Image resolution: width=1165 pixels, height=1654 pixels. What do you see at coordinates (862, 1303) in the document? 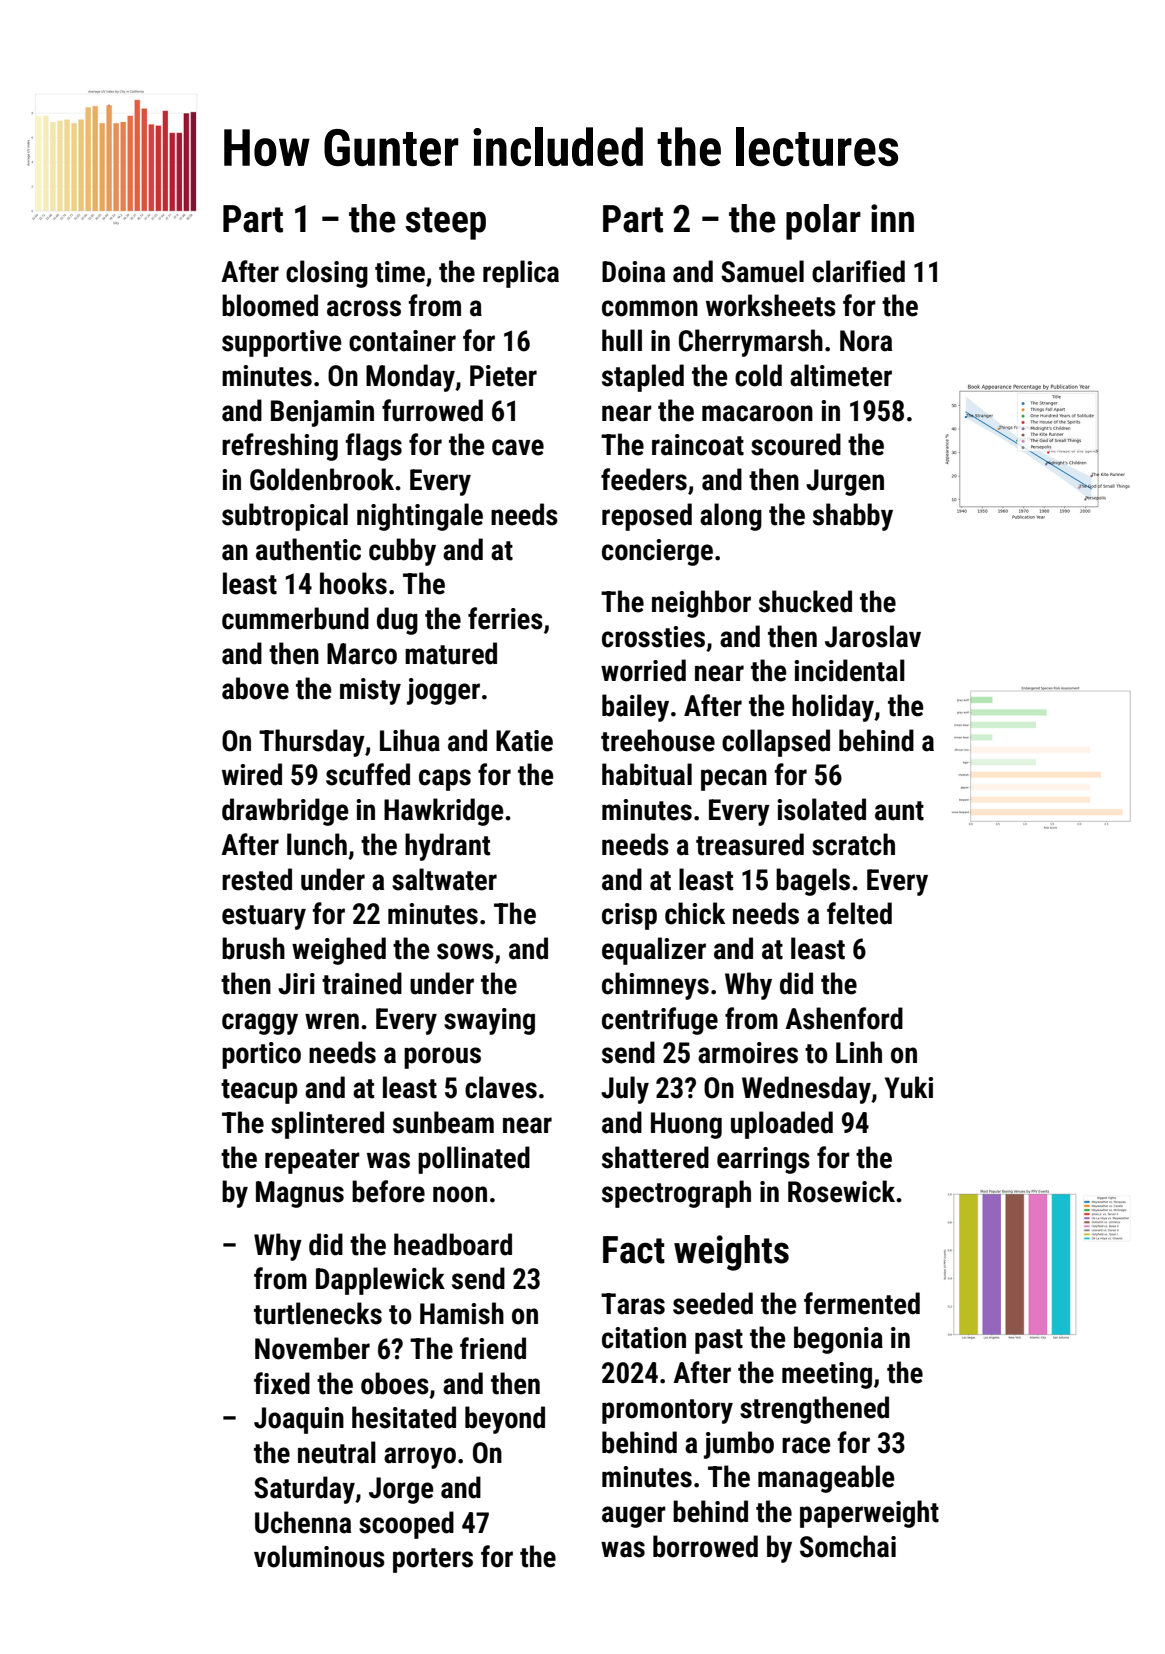
I see `fermented` at bounding box center [862, 1303].
